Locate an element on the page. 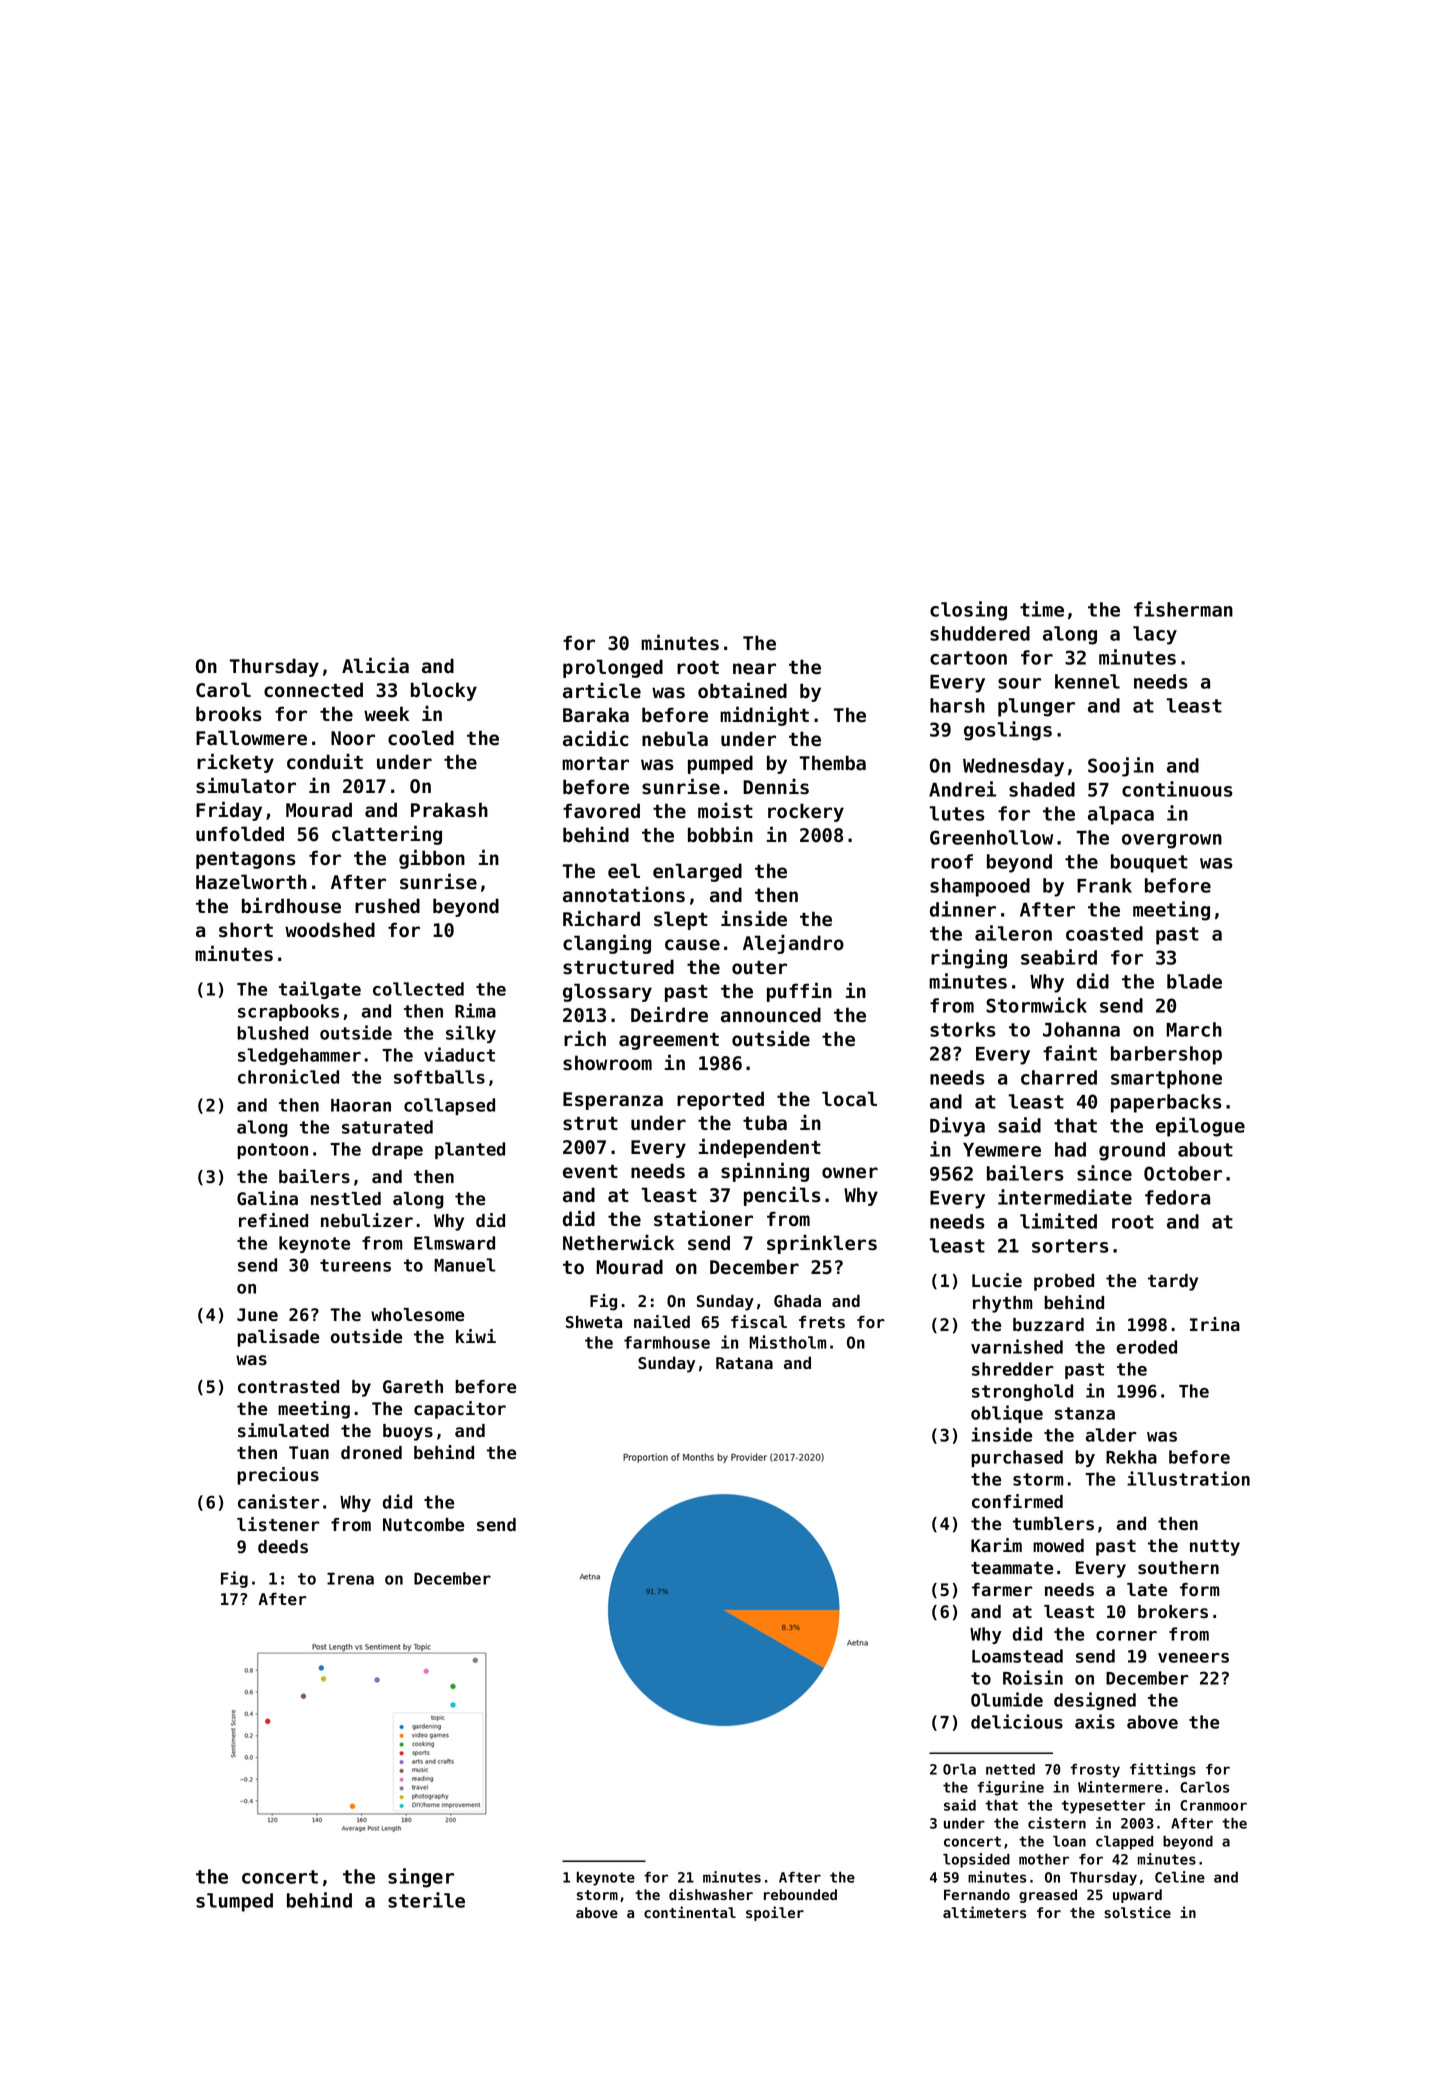 This document has width=1450, height=2100. near is located at coordinates (754, 669).
